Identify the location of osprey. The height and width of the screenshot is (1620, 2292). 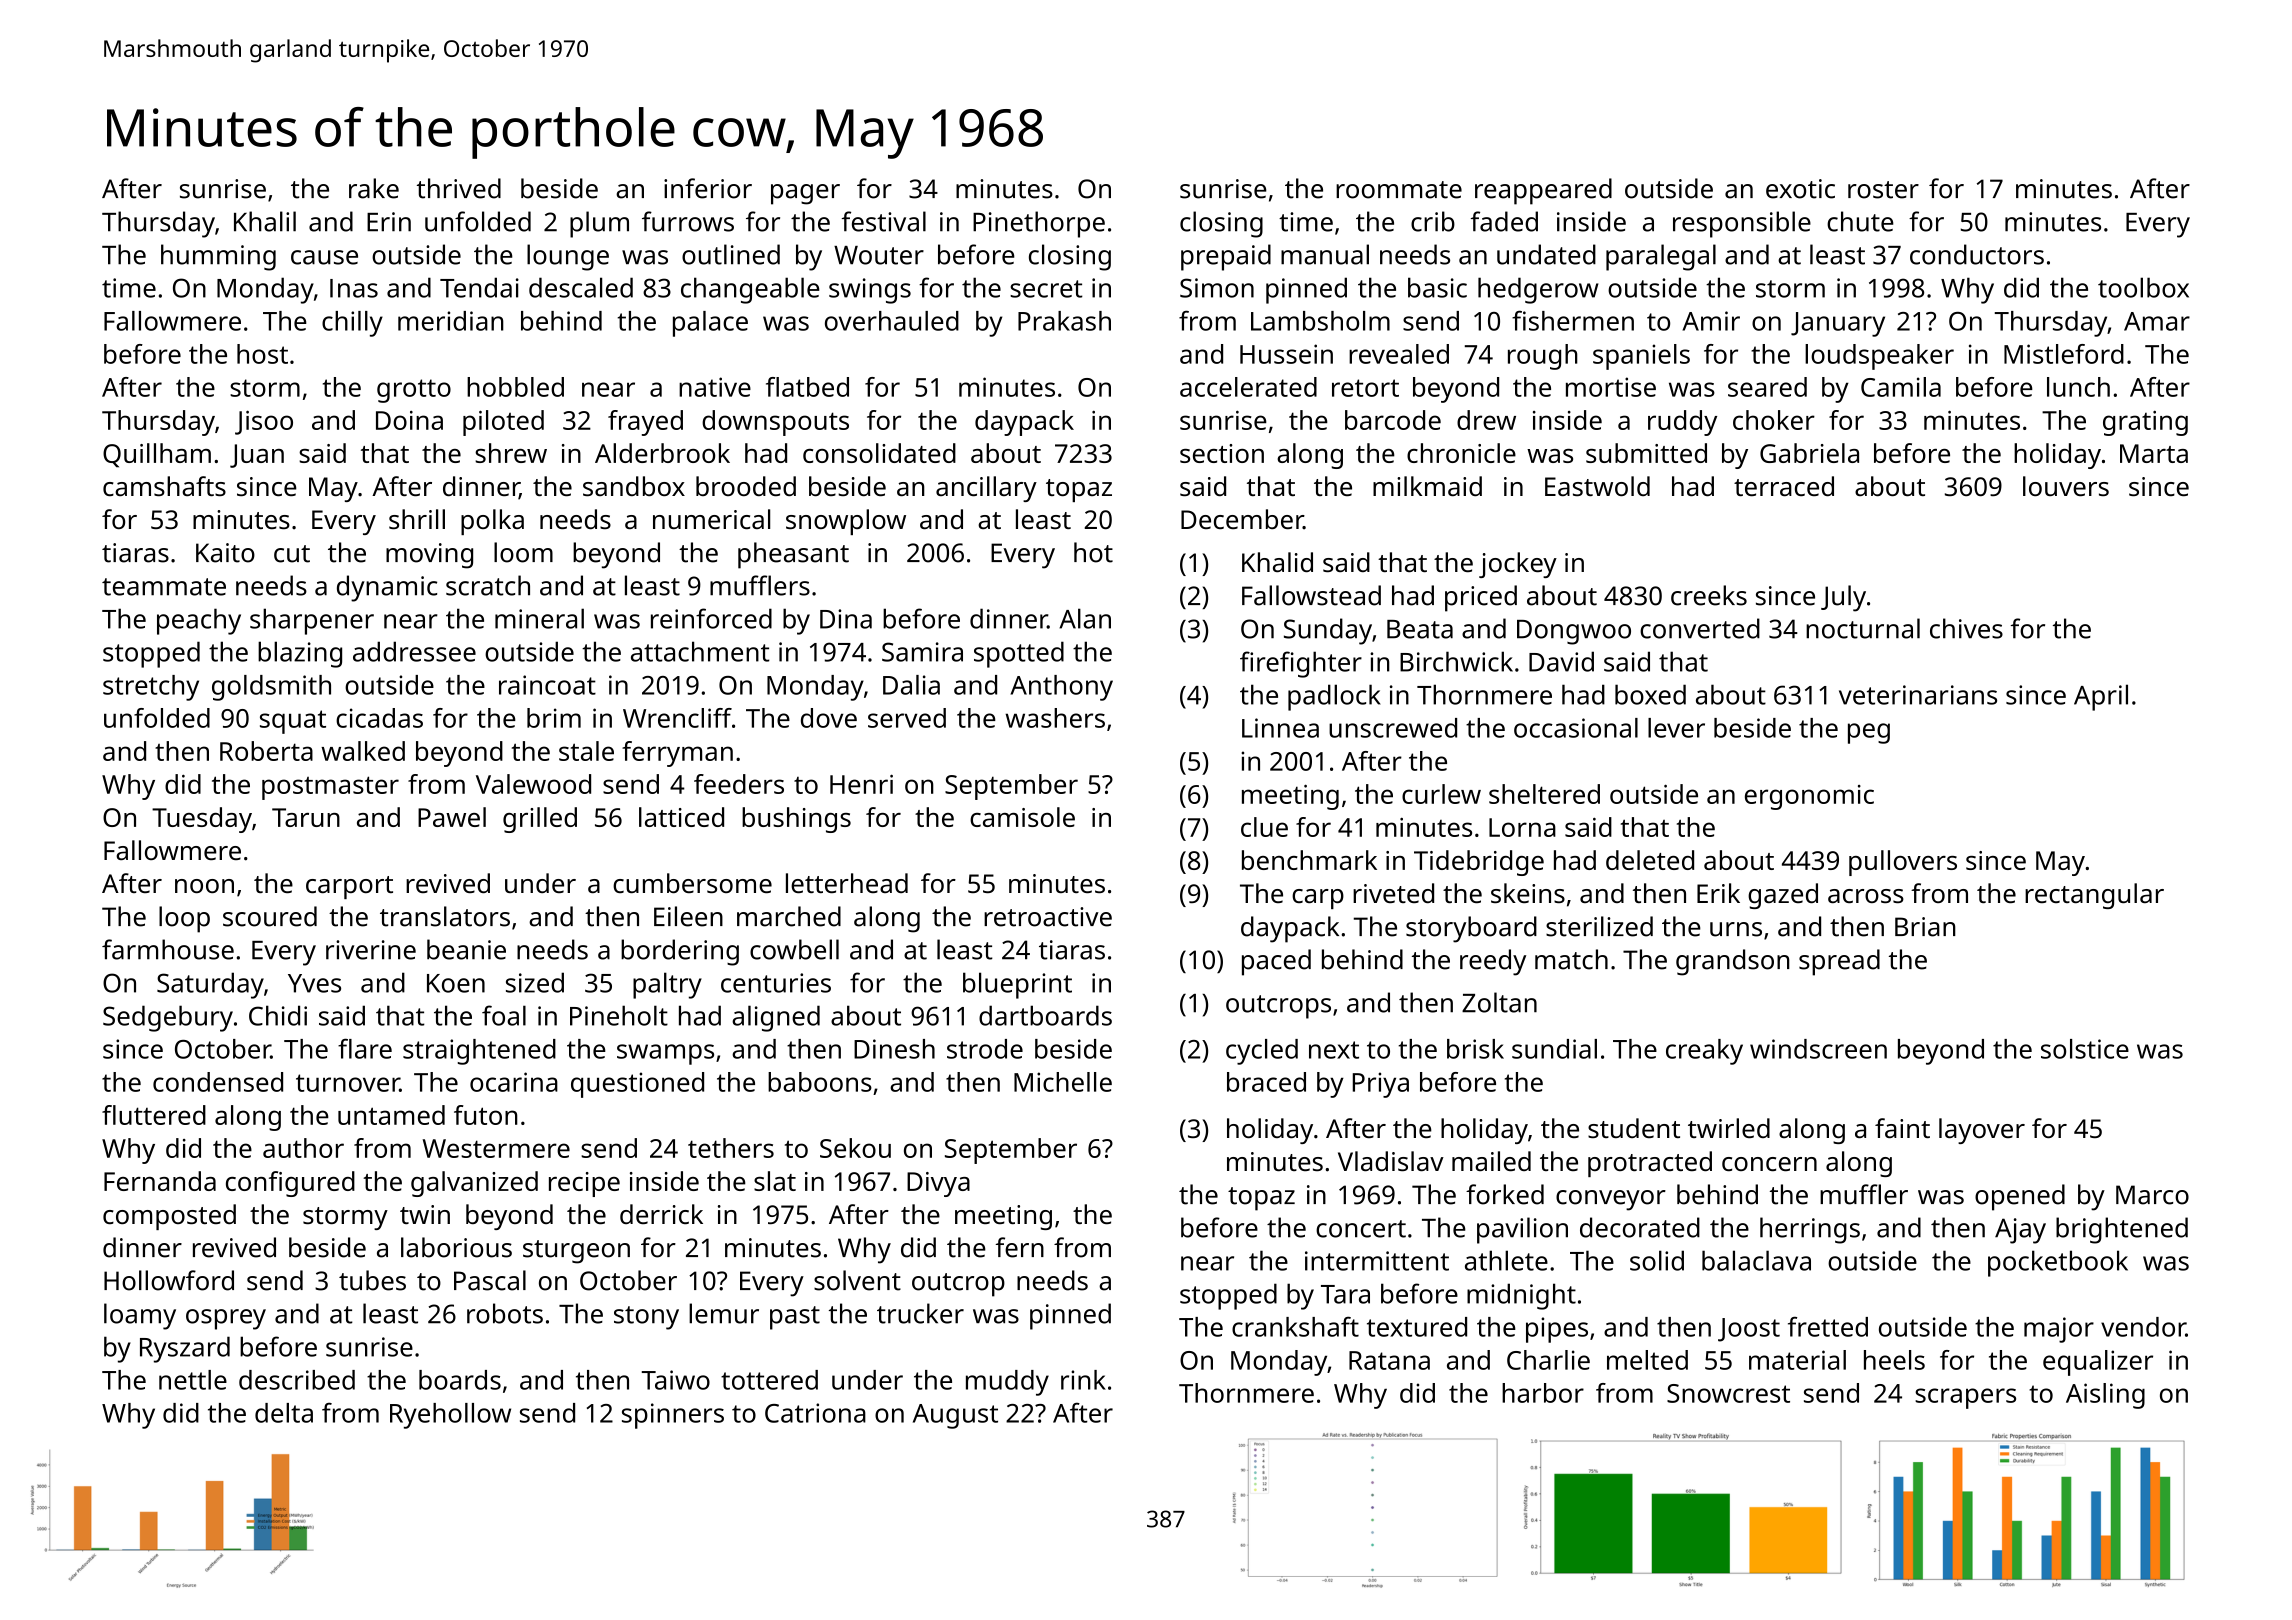
(226, 1319).
